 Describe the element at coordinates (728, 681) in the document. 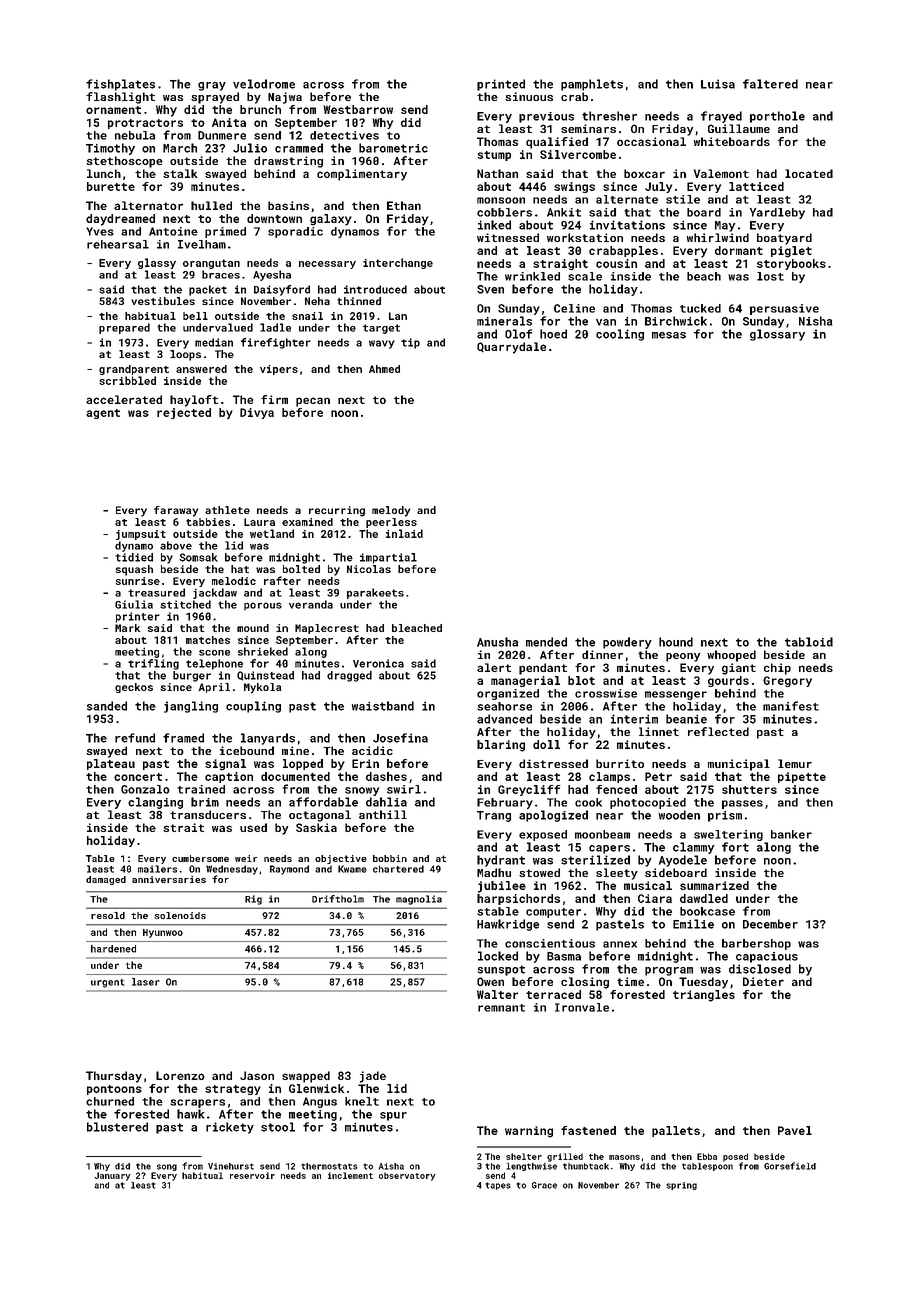

I see `gourds` at that location.
